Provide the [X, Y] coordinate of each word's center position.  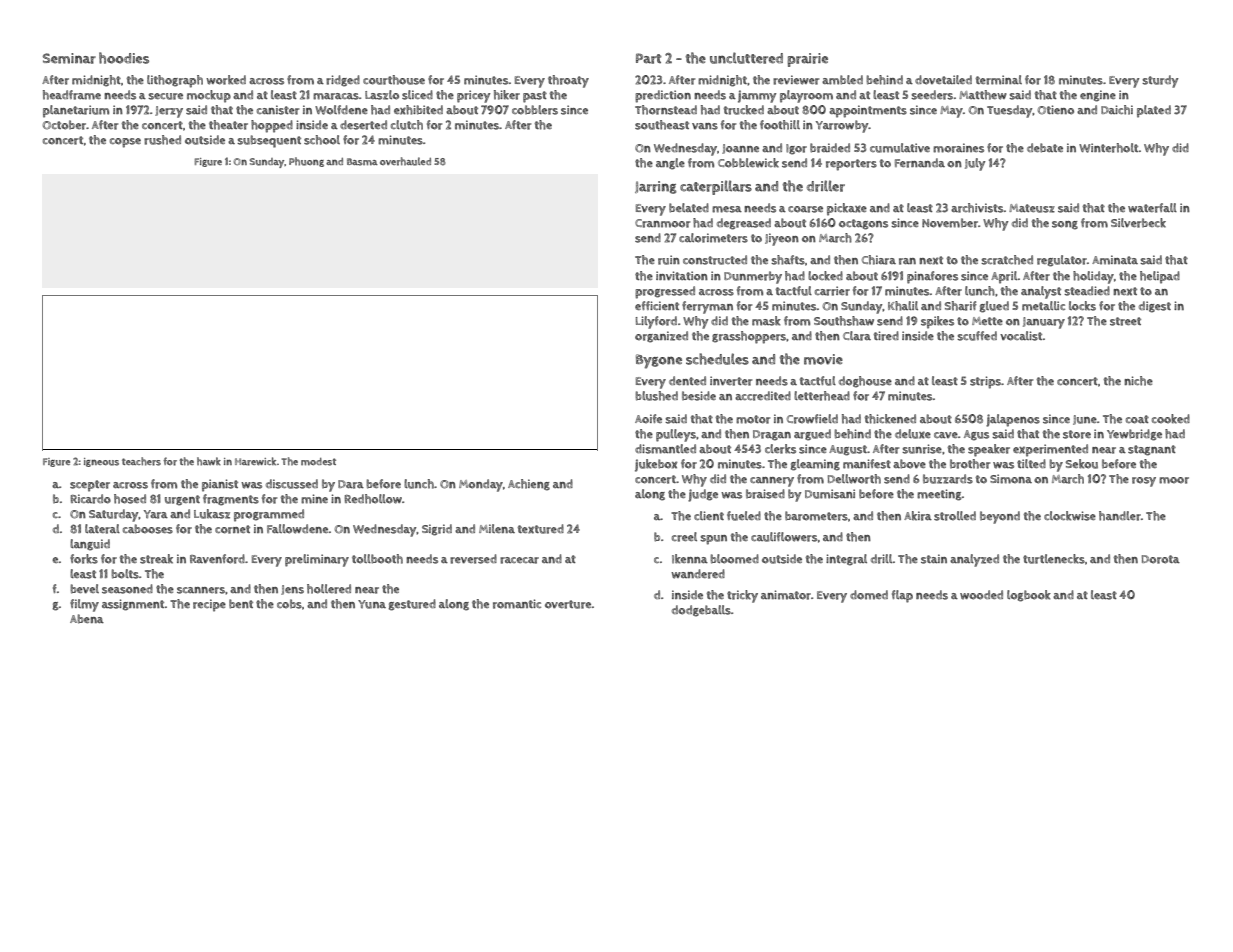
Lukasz [212, 514]
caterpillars [716, 187]
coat [1137, 419]
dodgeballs [701, 611]
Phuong [306, 162]
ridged [343, 81]
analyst [1041, 292]
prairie [808, 60]
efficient [657, 305]
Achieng [529, 485]
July [975, 164]
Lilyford [656, 322]
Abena [87, 619]
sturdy [1160, 81]
